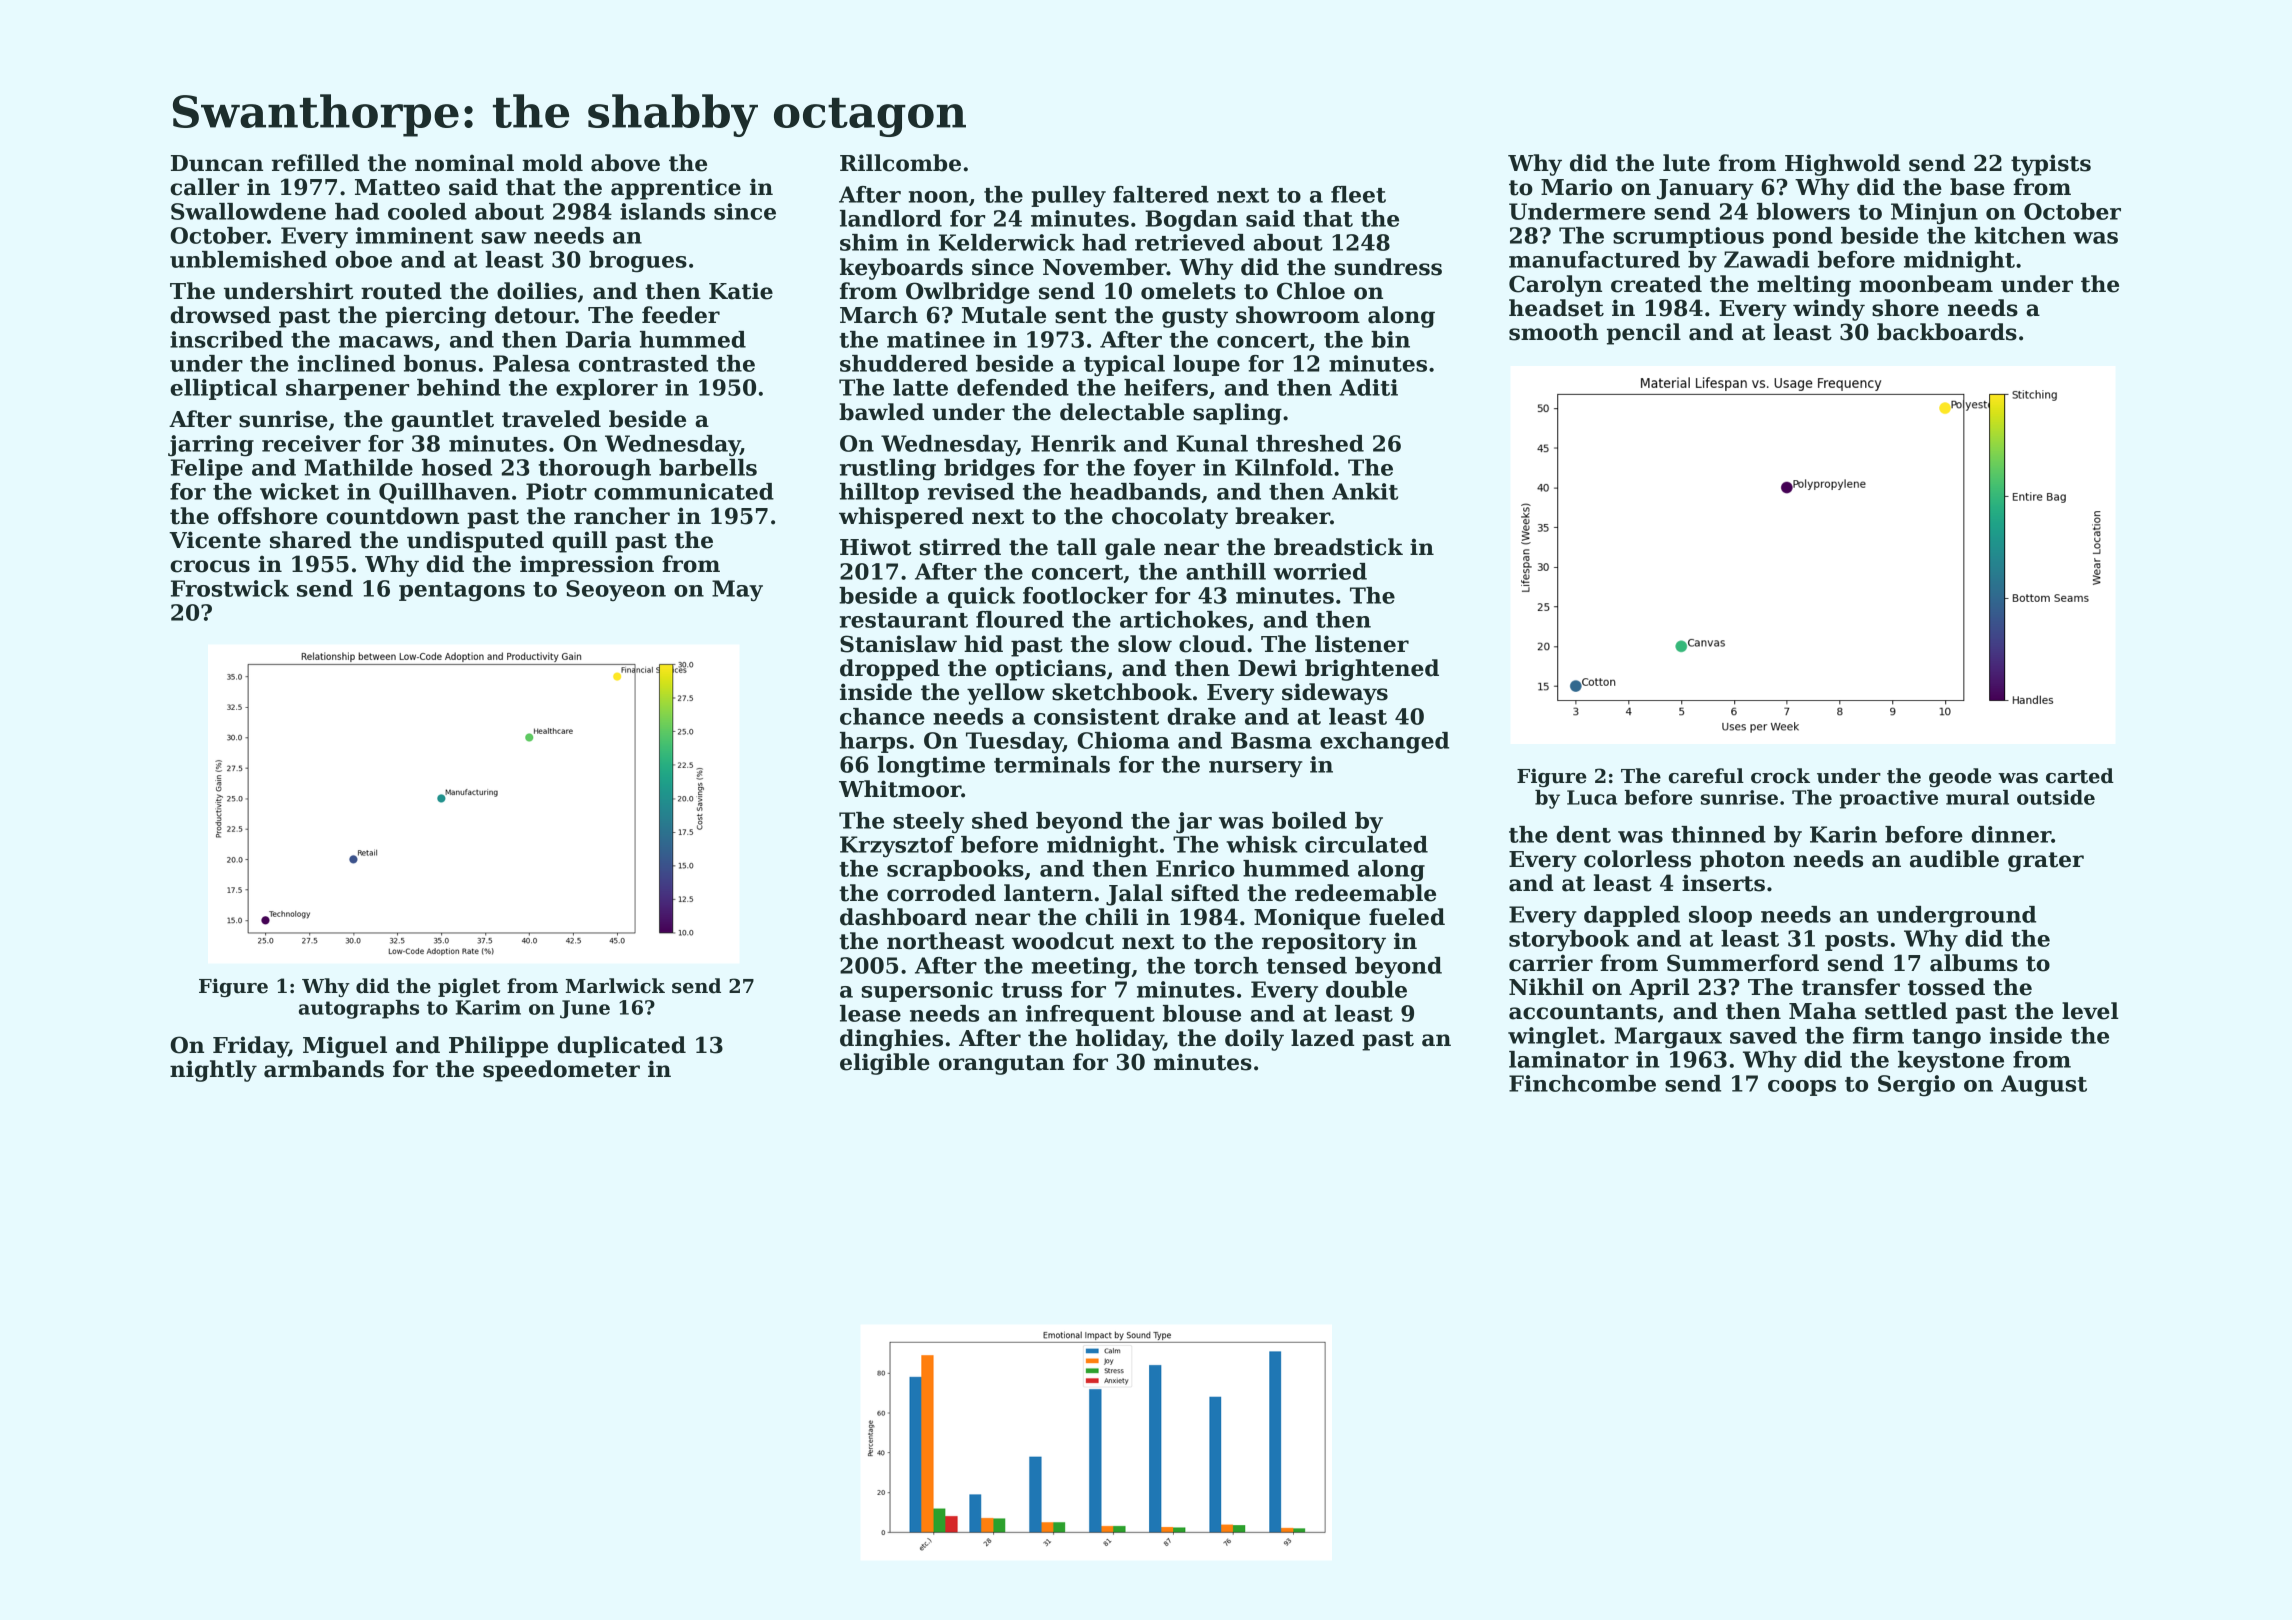  Describe the element at coordinates (1362, 644) in the screenshot. I see `listener` at that location.
